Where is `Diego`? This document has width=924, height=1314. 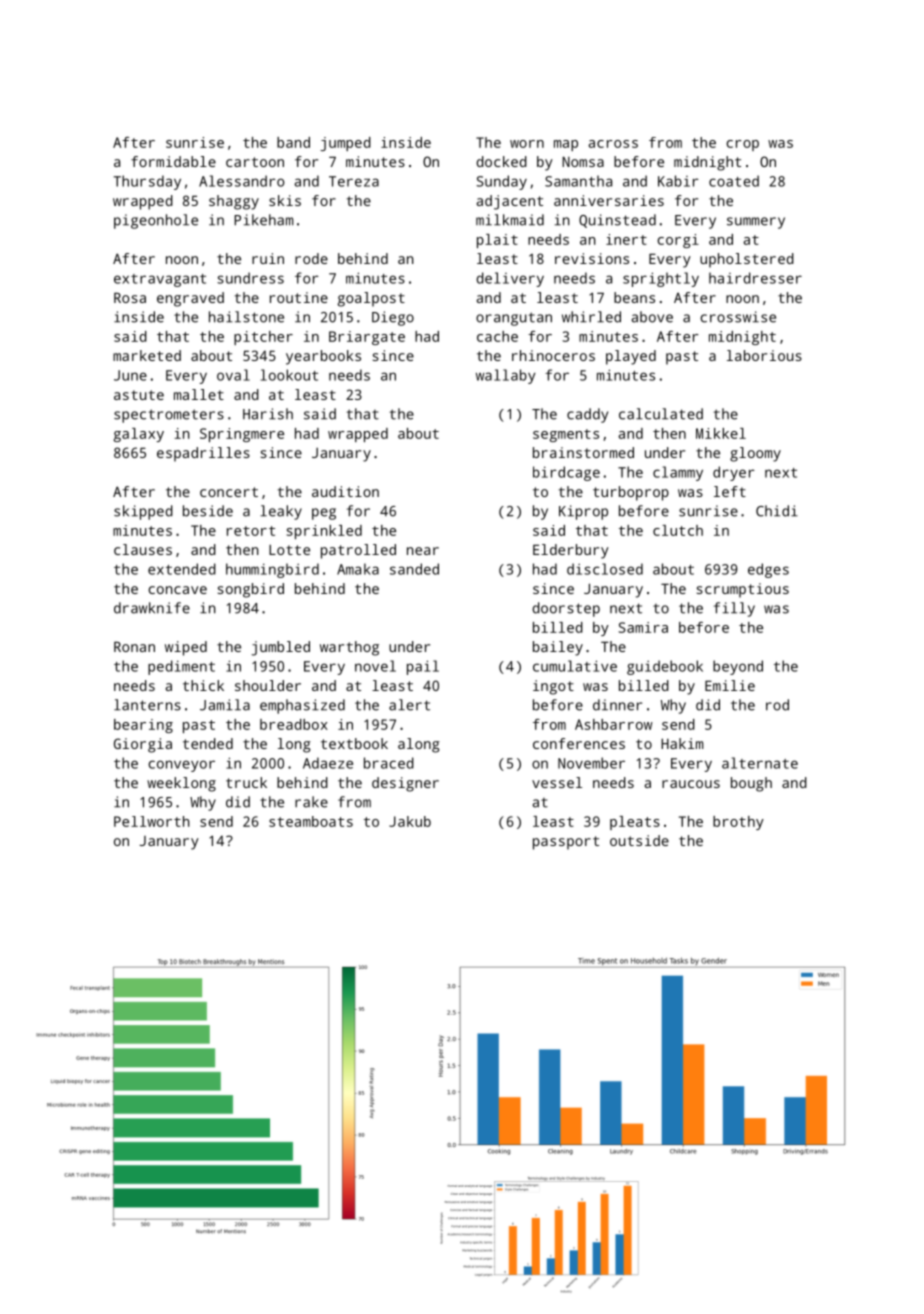 Diego is located at coordinates (393, 318).
